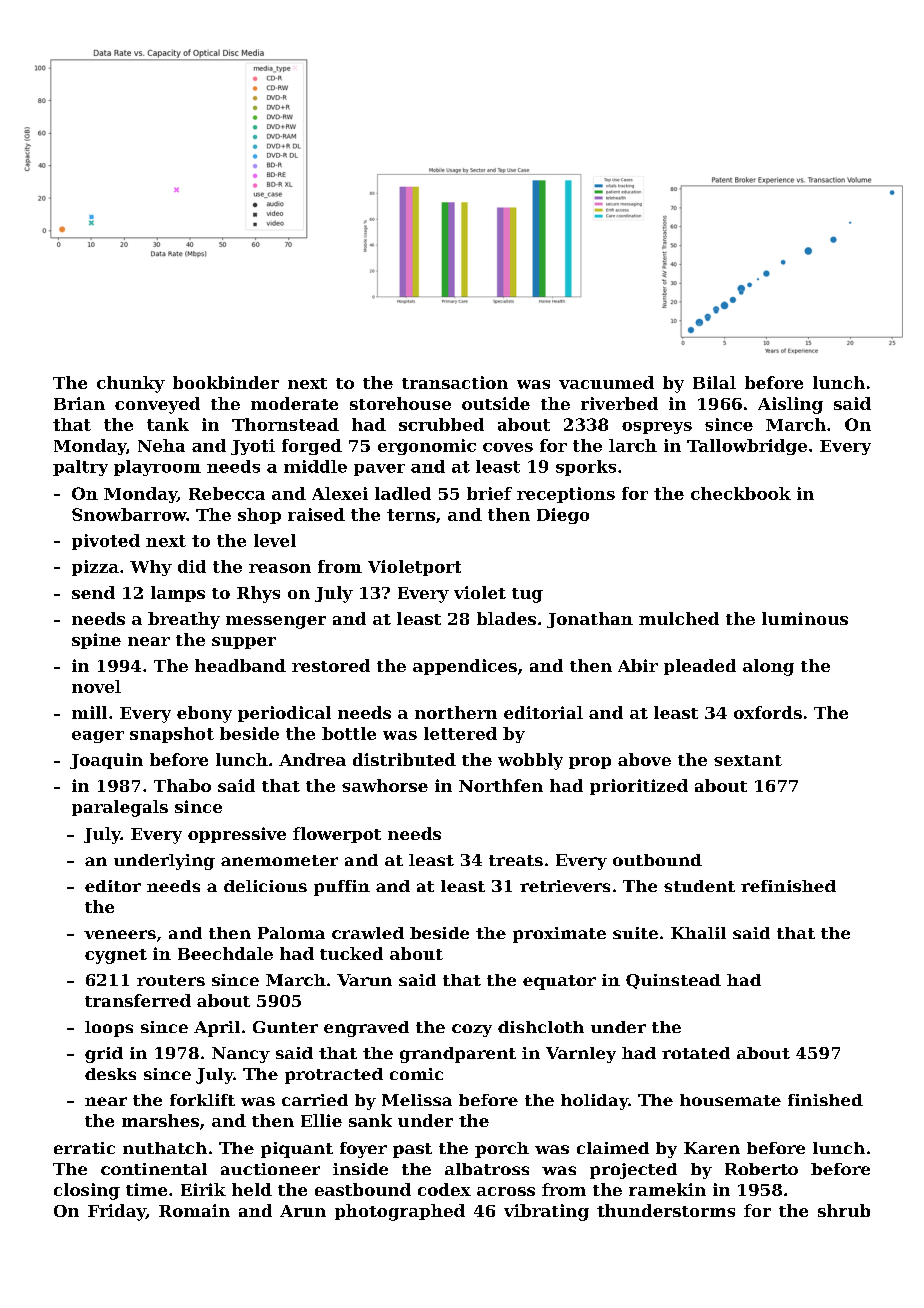 Image resolution: width=924 pixels, height=1308 pixels. I want to click on Andrea, so click(312, 759).
